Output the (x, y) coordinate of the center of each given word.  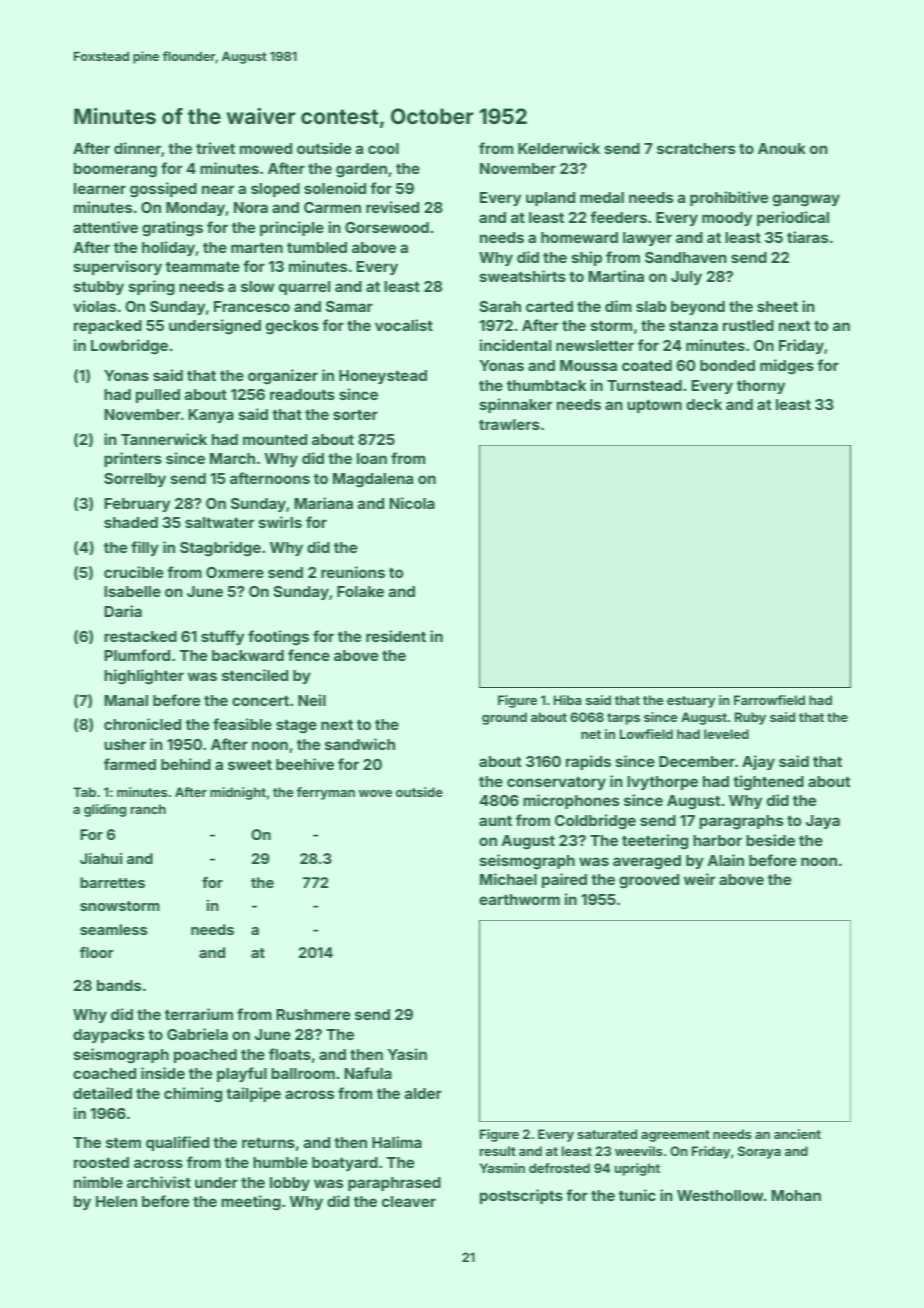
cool (383, 148)
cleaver (409, 1201)
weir (699, 879)
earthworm (519, 899)
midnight (238, 793)
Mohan (796, 1195)
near (218, 189)
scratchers (696, 148)
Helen (116, 1201)
